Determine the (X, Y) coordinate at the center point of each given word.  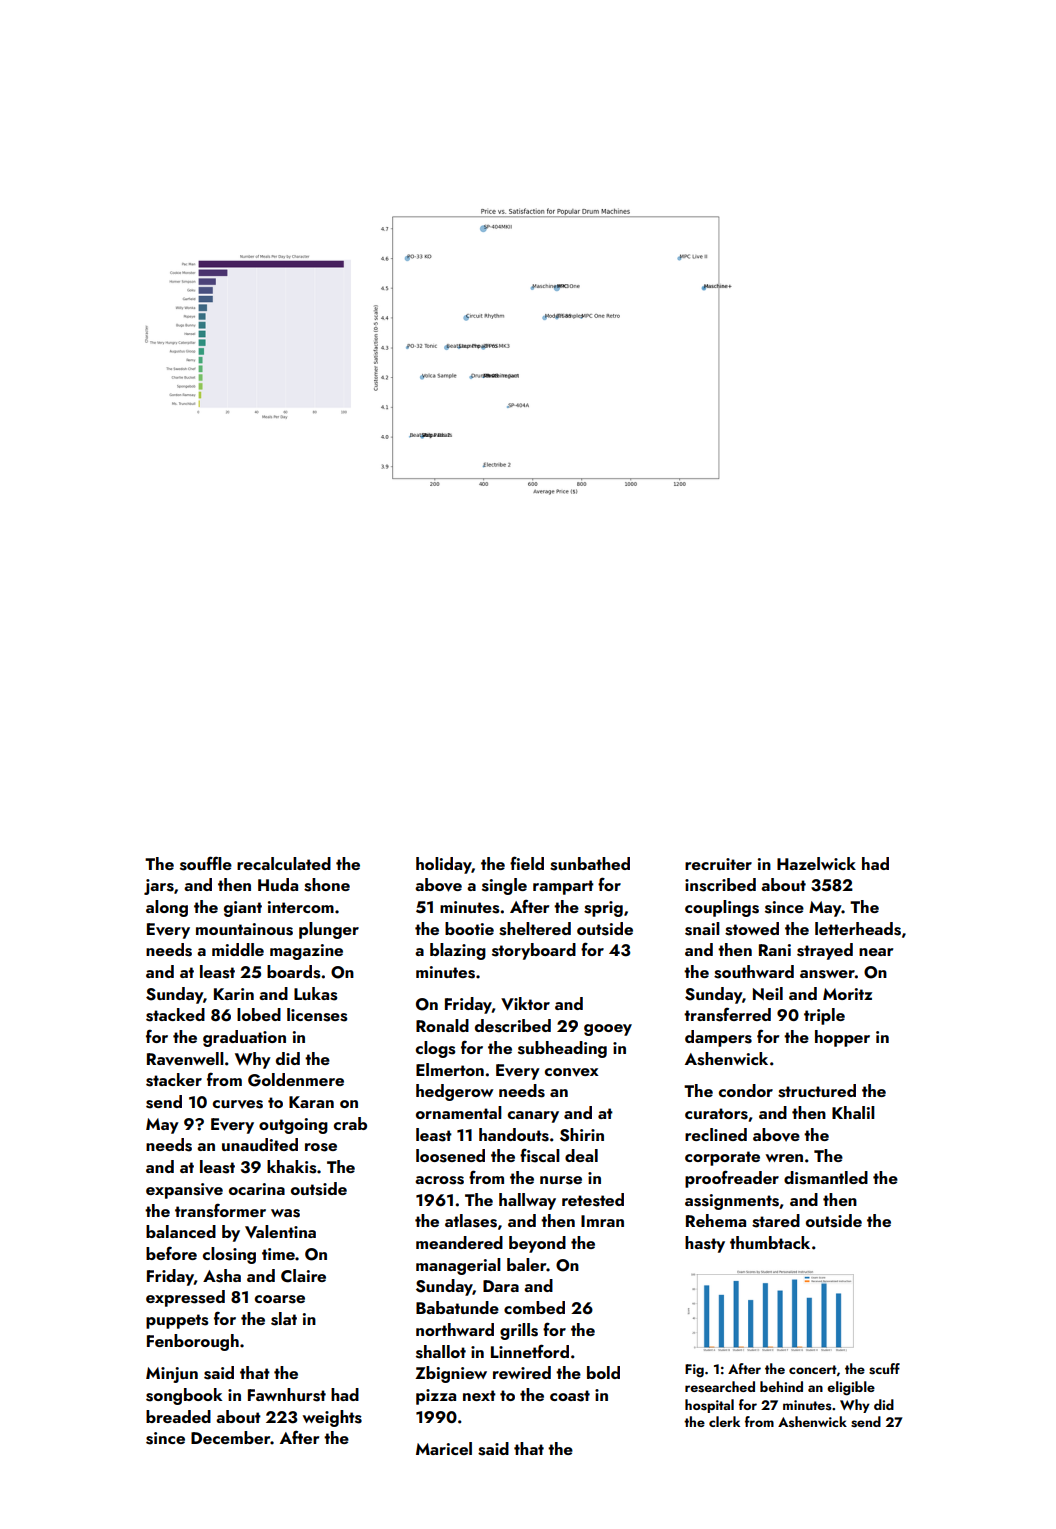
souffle (206, 863)
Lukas (315, 994)
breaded (178, 1416)
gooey (608, 1030)
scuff (884, 1369)
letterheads (858, 929)
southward (754, 972)
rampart (563, 887)
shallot (441, 1352)
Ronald (442, 1025)
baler (527, 1264)
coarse (280, 1299)
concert (813, 1369)
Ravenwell (185, 1059)
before (171, 1253)
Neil (768, 993)
